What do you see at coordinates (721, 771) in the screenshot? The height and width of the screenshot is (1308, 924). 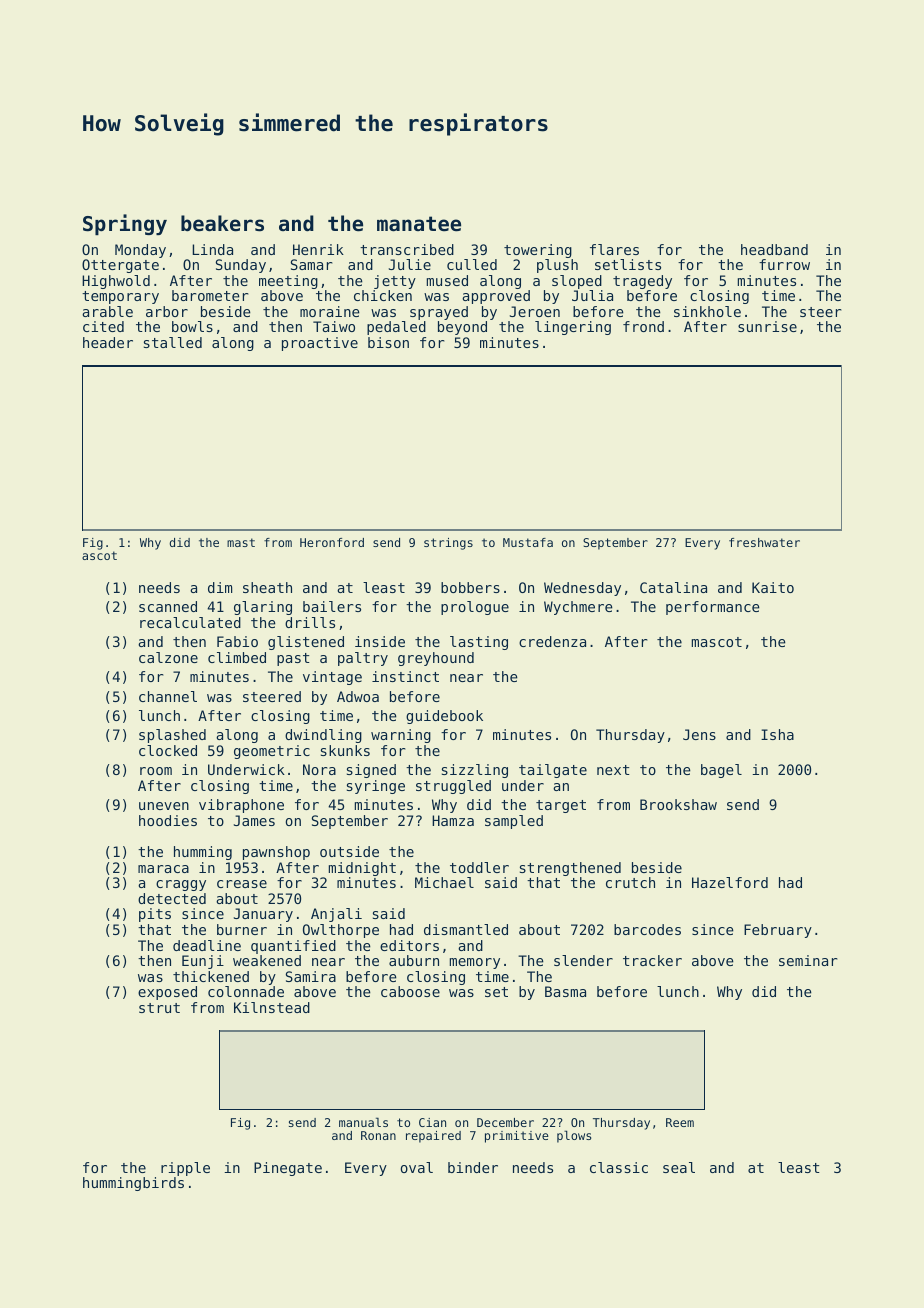 I see `bagel` at bounding box center [721, 771].
